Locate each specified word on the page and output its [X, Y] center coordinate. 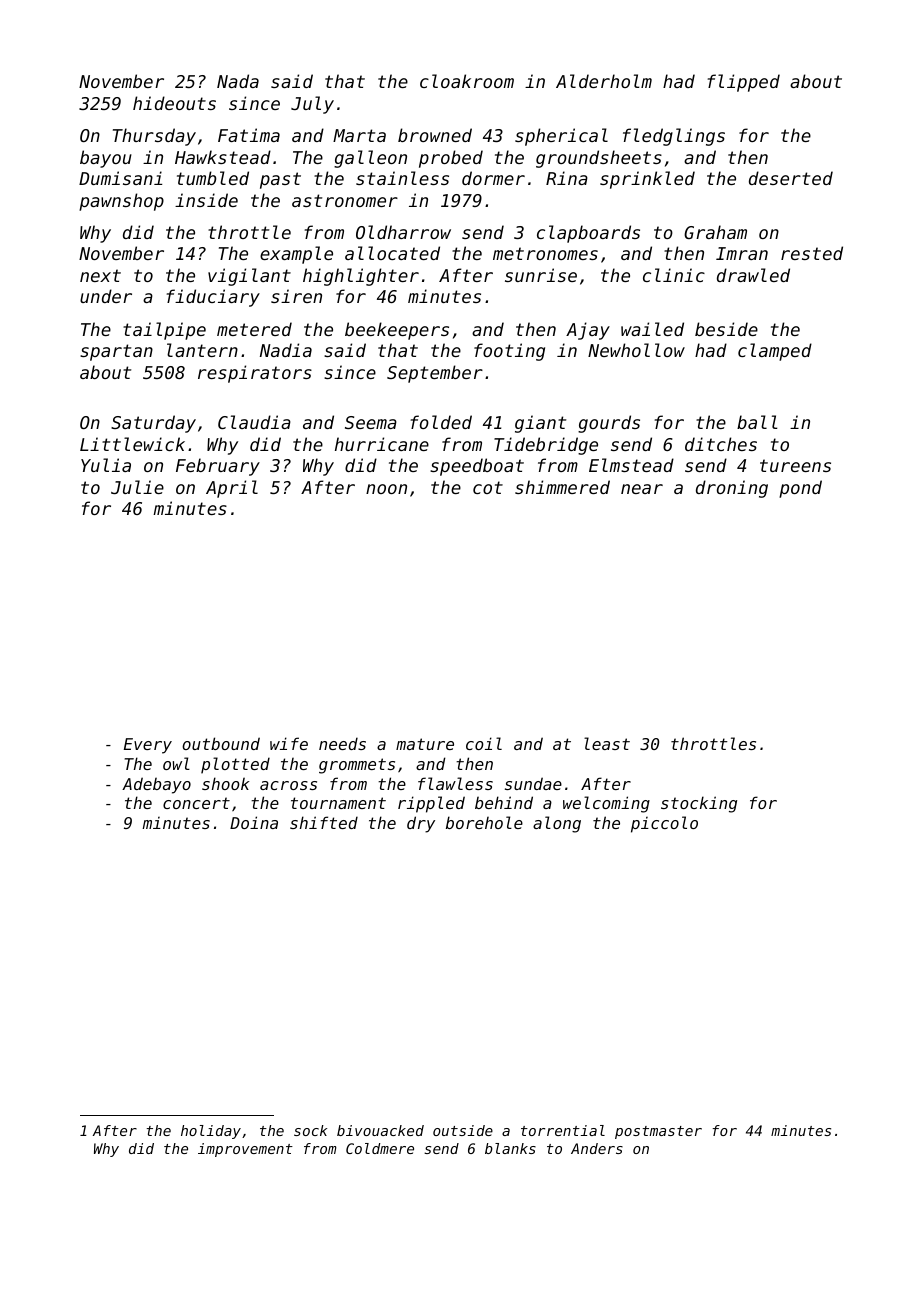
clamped [775, 352]
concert [196, 803]
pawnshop [121, 202]
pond [800, 489]
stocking [699, 804]
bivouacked [380, 1130]
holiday [211, 1132]
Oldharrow [403, 232]
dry [421, 824]
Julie [137, 487]
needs [342, 743]
